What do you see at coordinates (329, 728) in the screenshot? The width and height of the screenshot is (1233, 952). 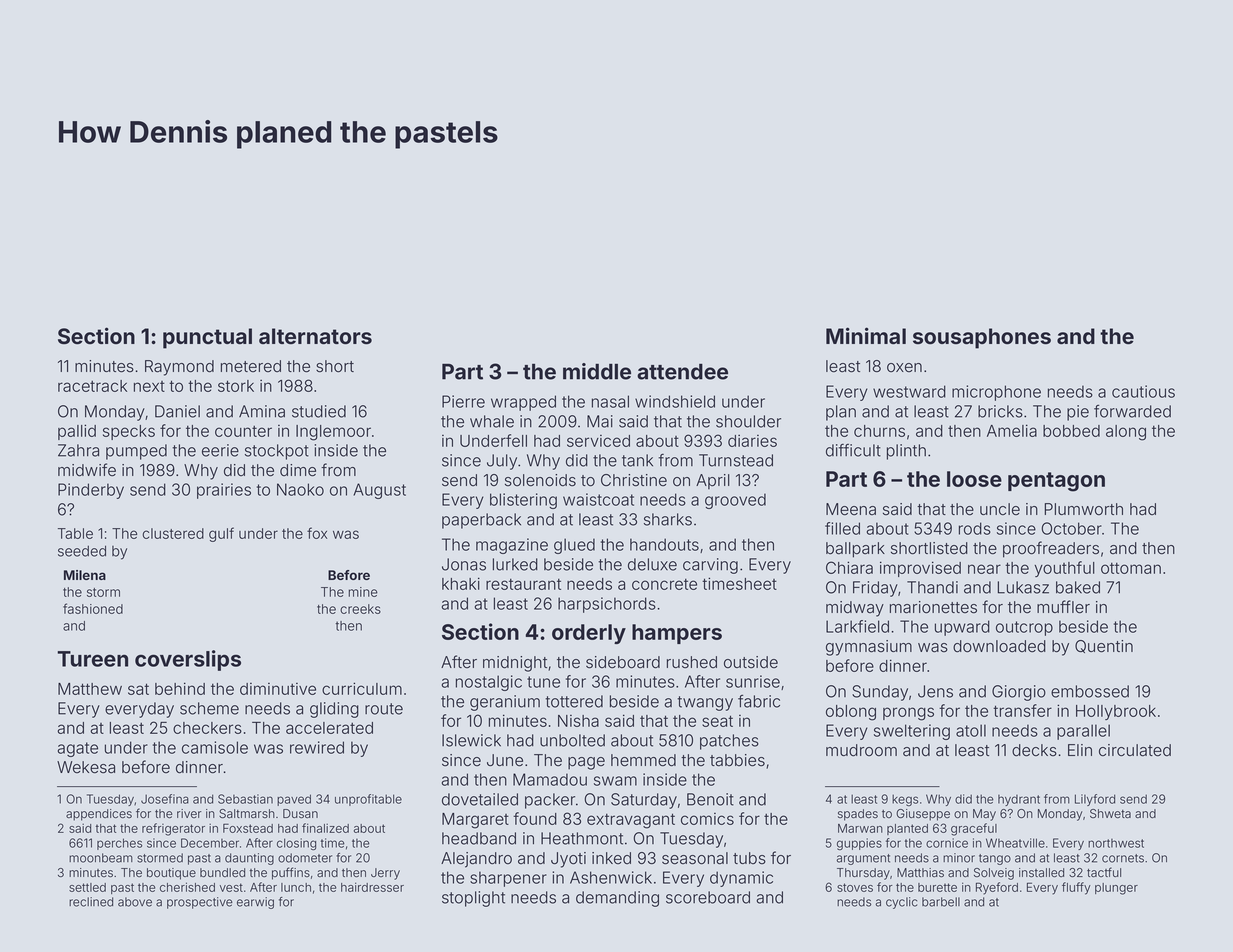 I see `accelerated` at bounding box center [329, 728].
